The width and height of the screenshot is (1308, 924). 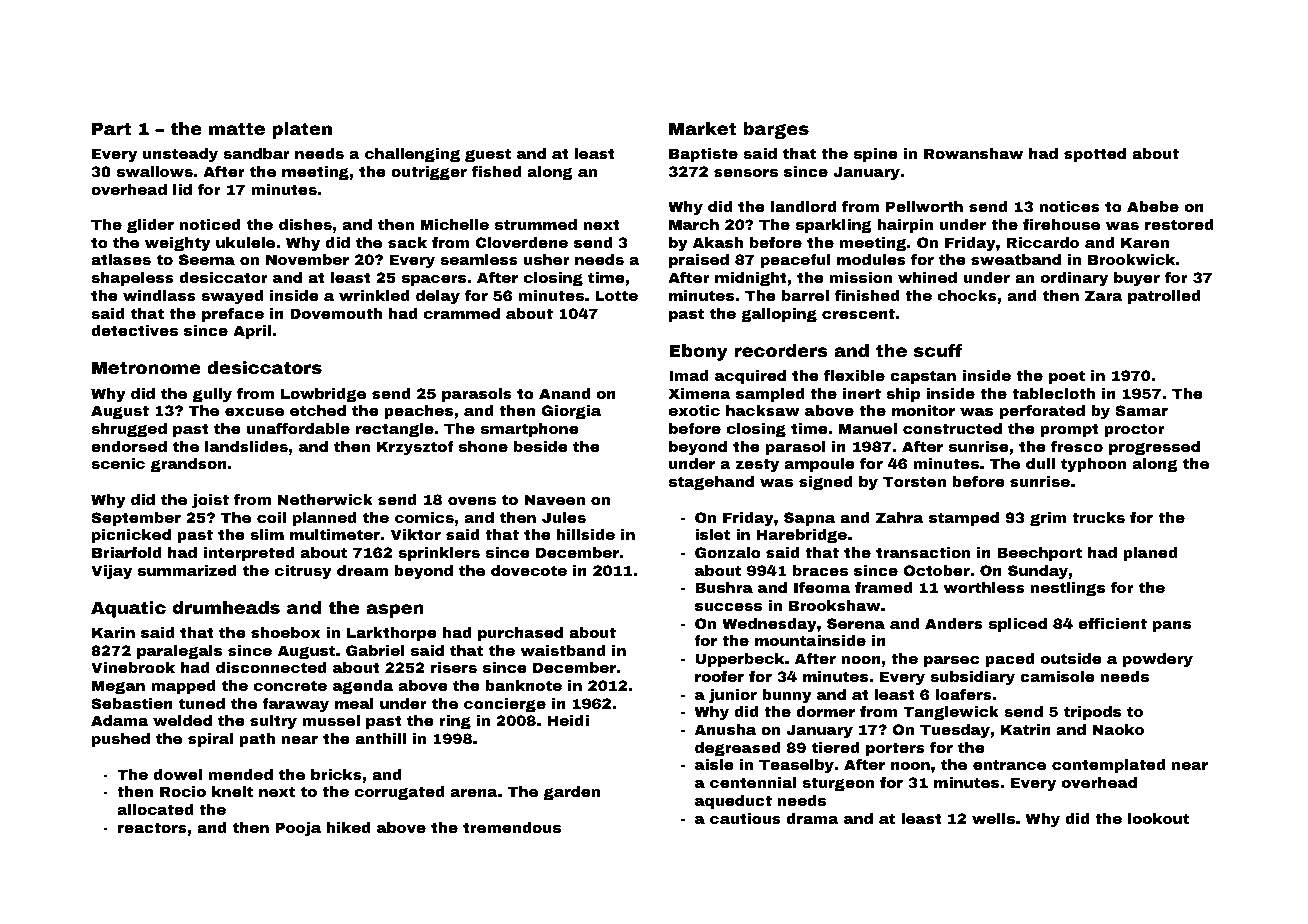 What do you see at coordinates (202, 703) in the screenshot?
I see `tuned` at bounding box center [202, 703].
